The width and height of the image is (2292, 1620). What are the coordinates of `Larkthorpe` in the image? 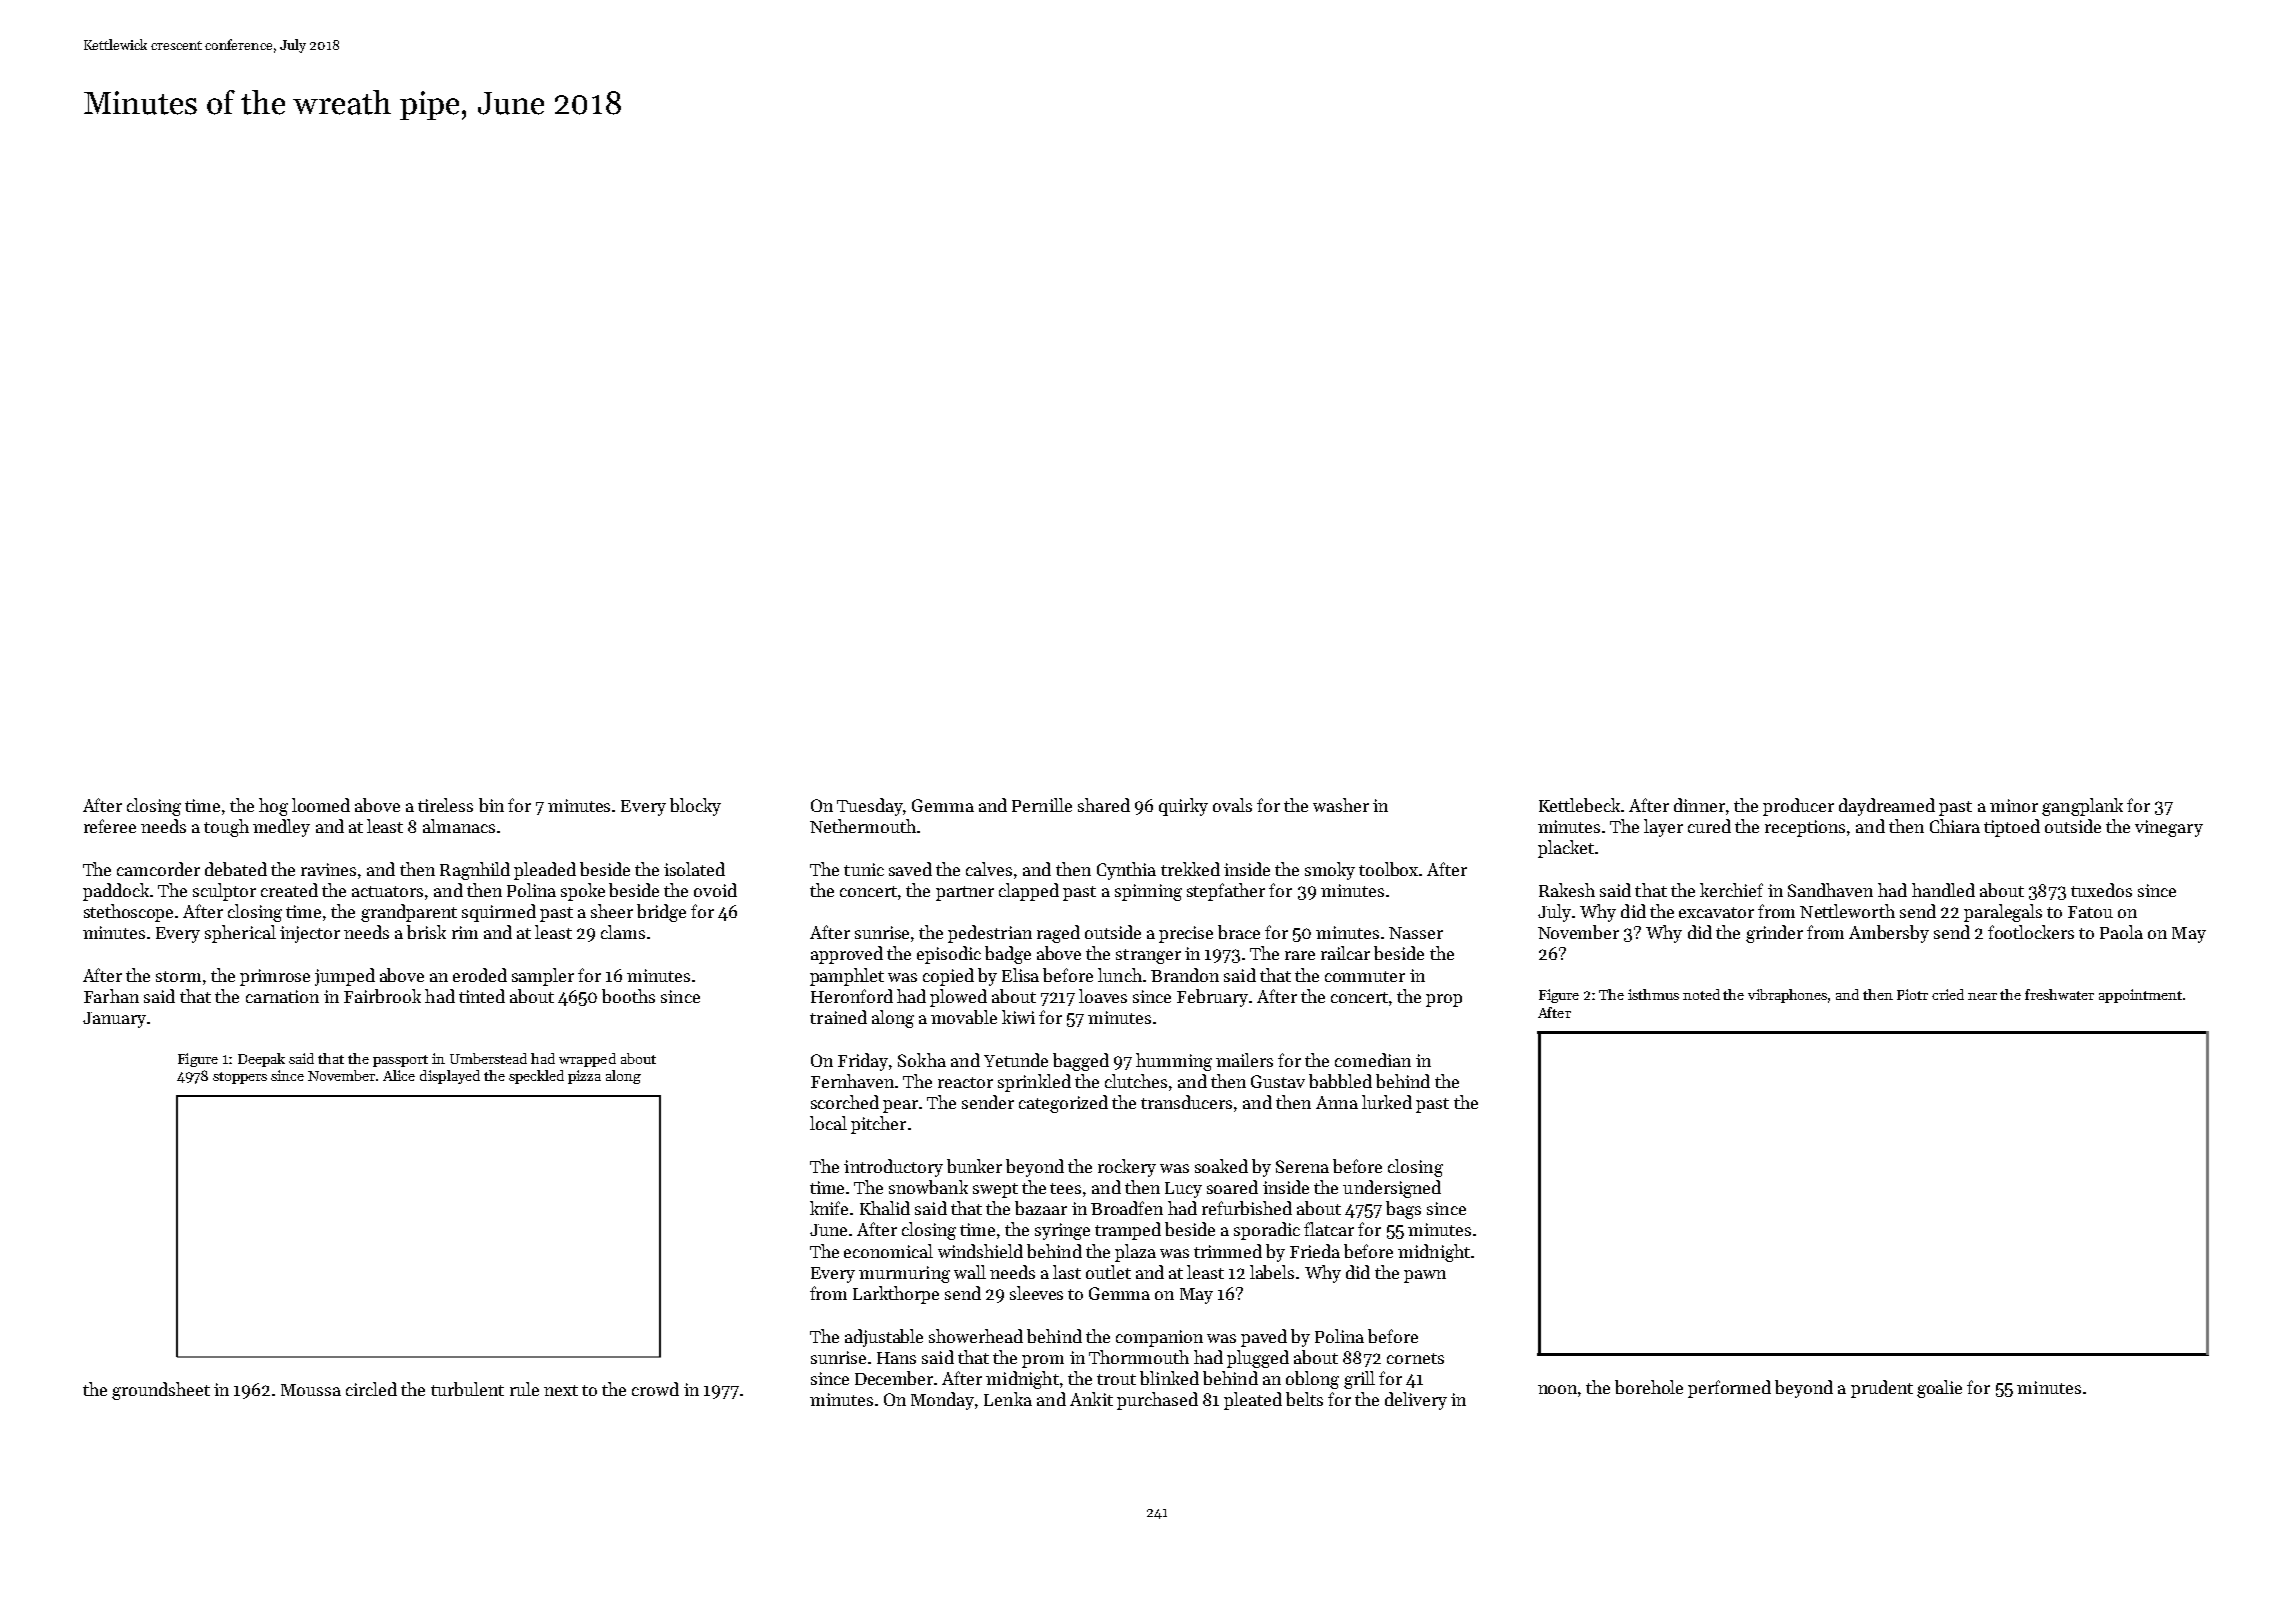 It's located at (896, 1295).
